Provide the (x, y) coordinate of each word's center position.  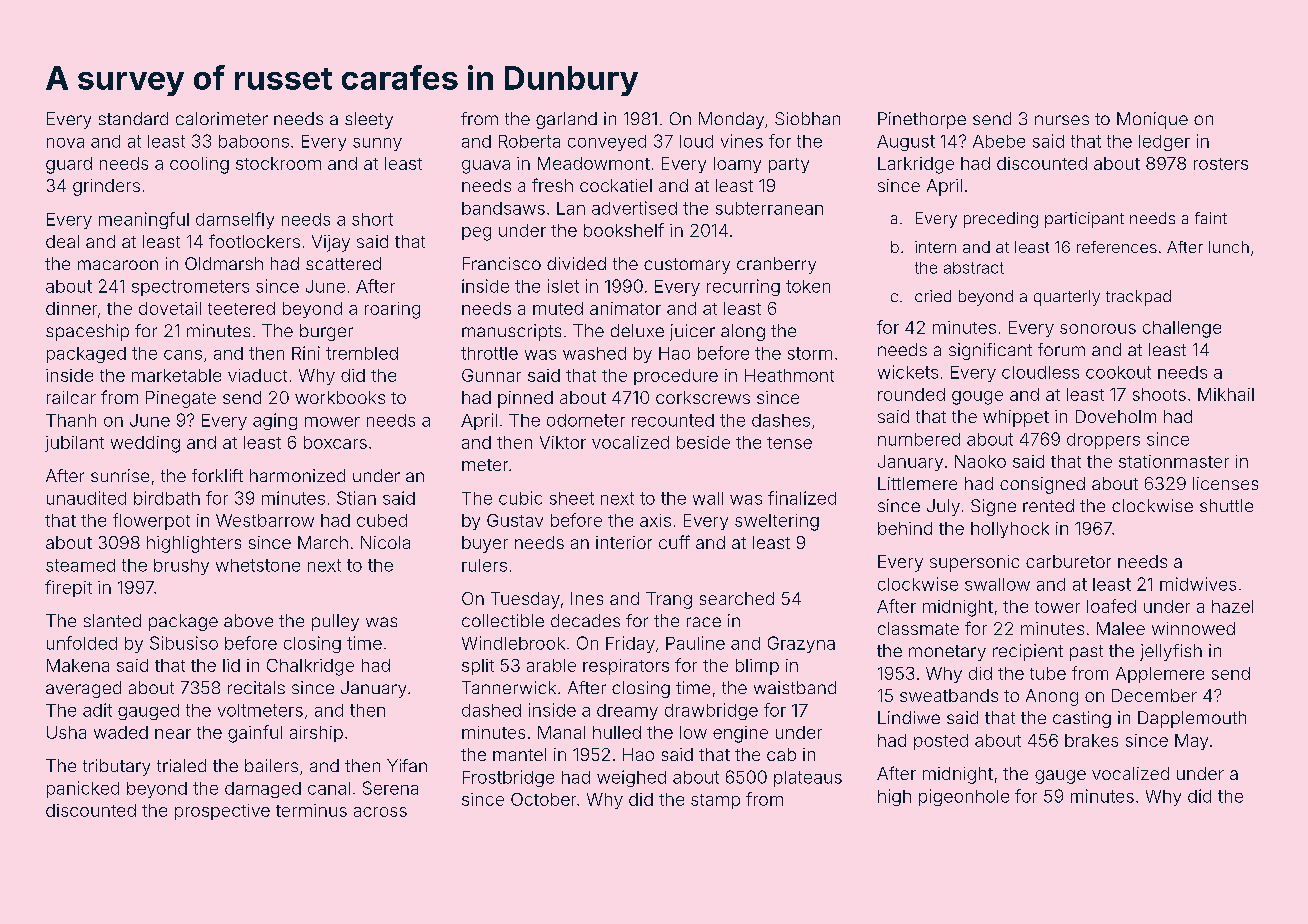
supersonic (974, 563)
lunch (1229, 247)
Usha (66, 732)
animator (625, 308)
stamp (715, 801)
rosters (1221, 164)
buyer (485, 544)
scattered (343, 263)
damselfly (235, 220)
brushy (181, 567)
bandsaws (503, 208)
